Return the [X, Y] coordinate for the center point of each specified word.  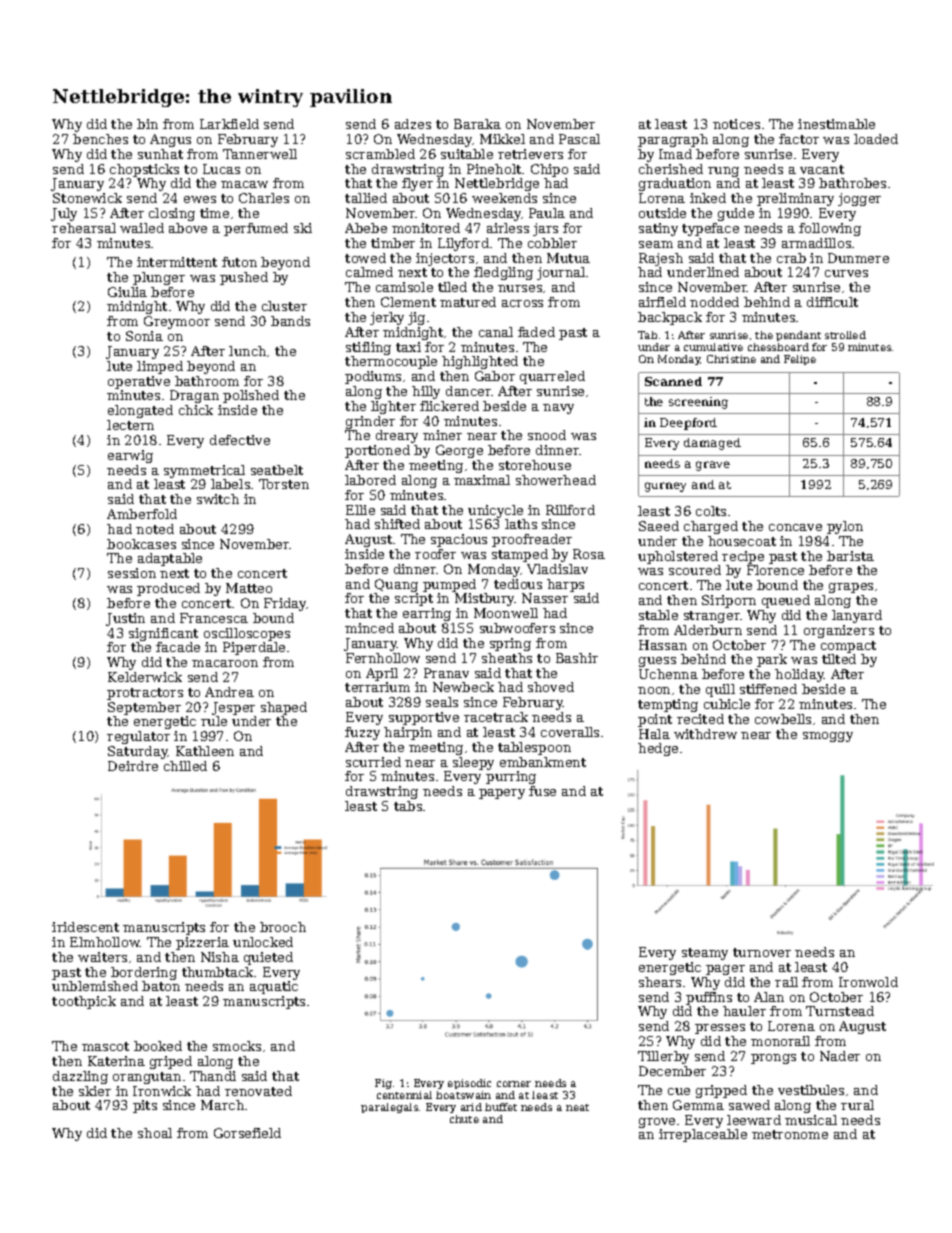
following [830, 229]
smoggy [828, 737]
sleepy [473, 763]
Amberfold [142, 514]
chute [464, 1119]
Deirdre [133, 766]
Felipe [800, 360]
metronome [790, 1134]
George [459, 451]
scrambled [380, 154]
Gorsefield [247, 1133]
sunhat [160, 154]
